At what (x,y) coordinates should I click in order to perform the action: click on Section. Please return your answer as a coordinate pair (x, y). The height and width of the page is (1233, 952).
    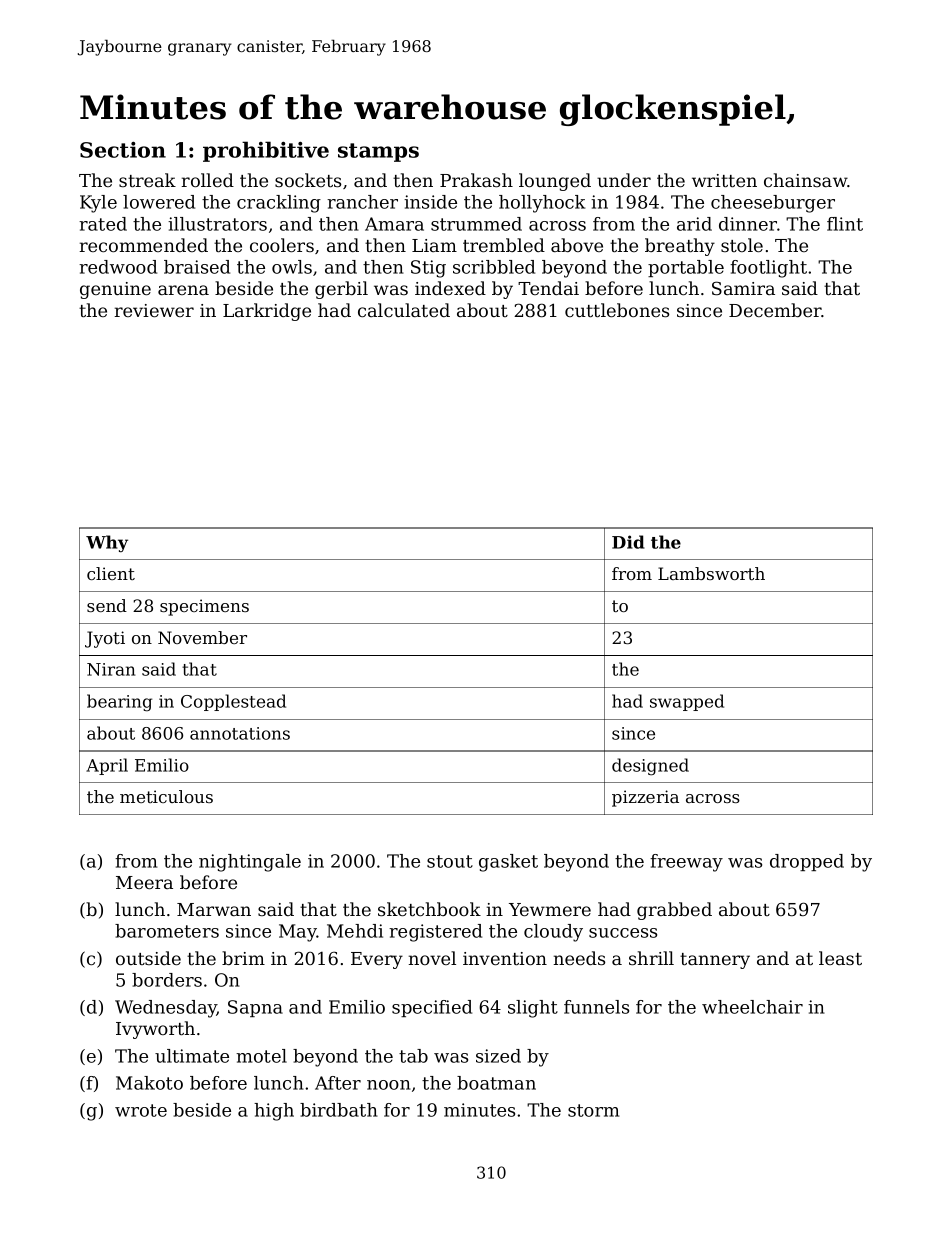
    Looking at the image, I should click on (123, 150).
